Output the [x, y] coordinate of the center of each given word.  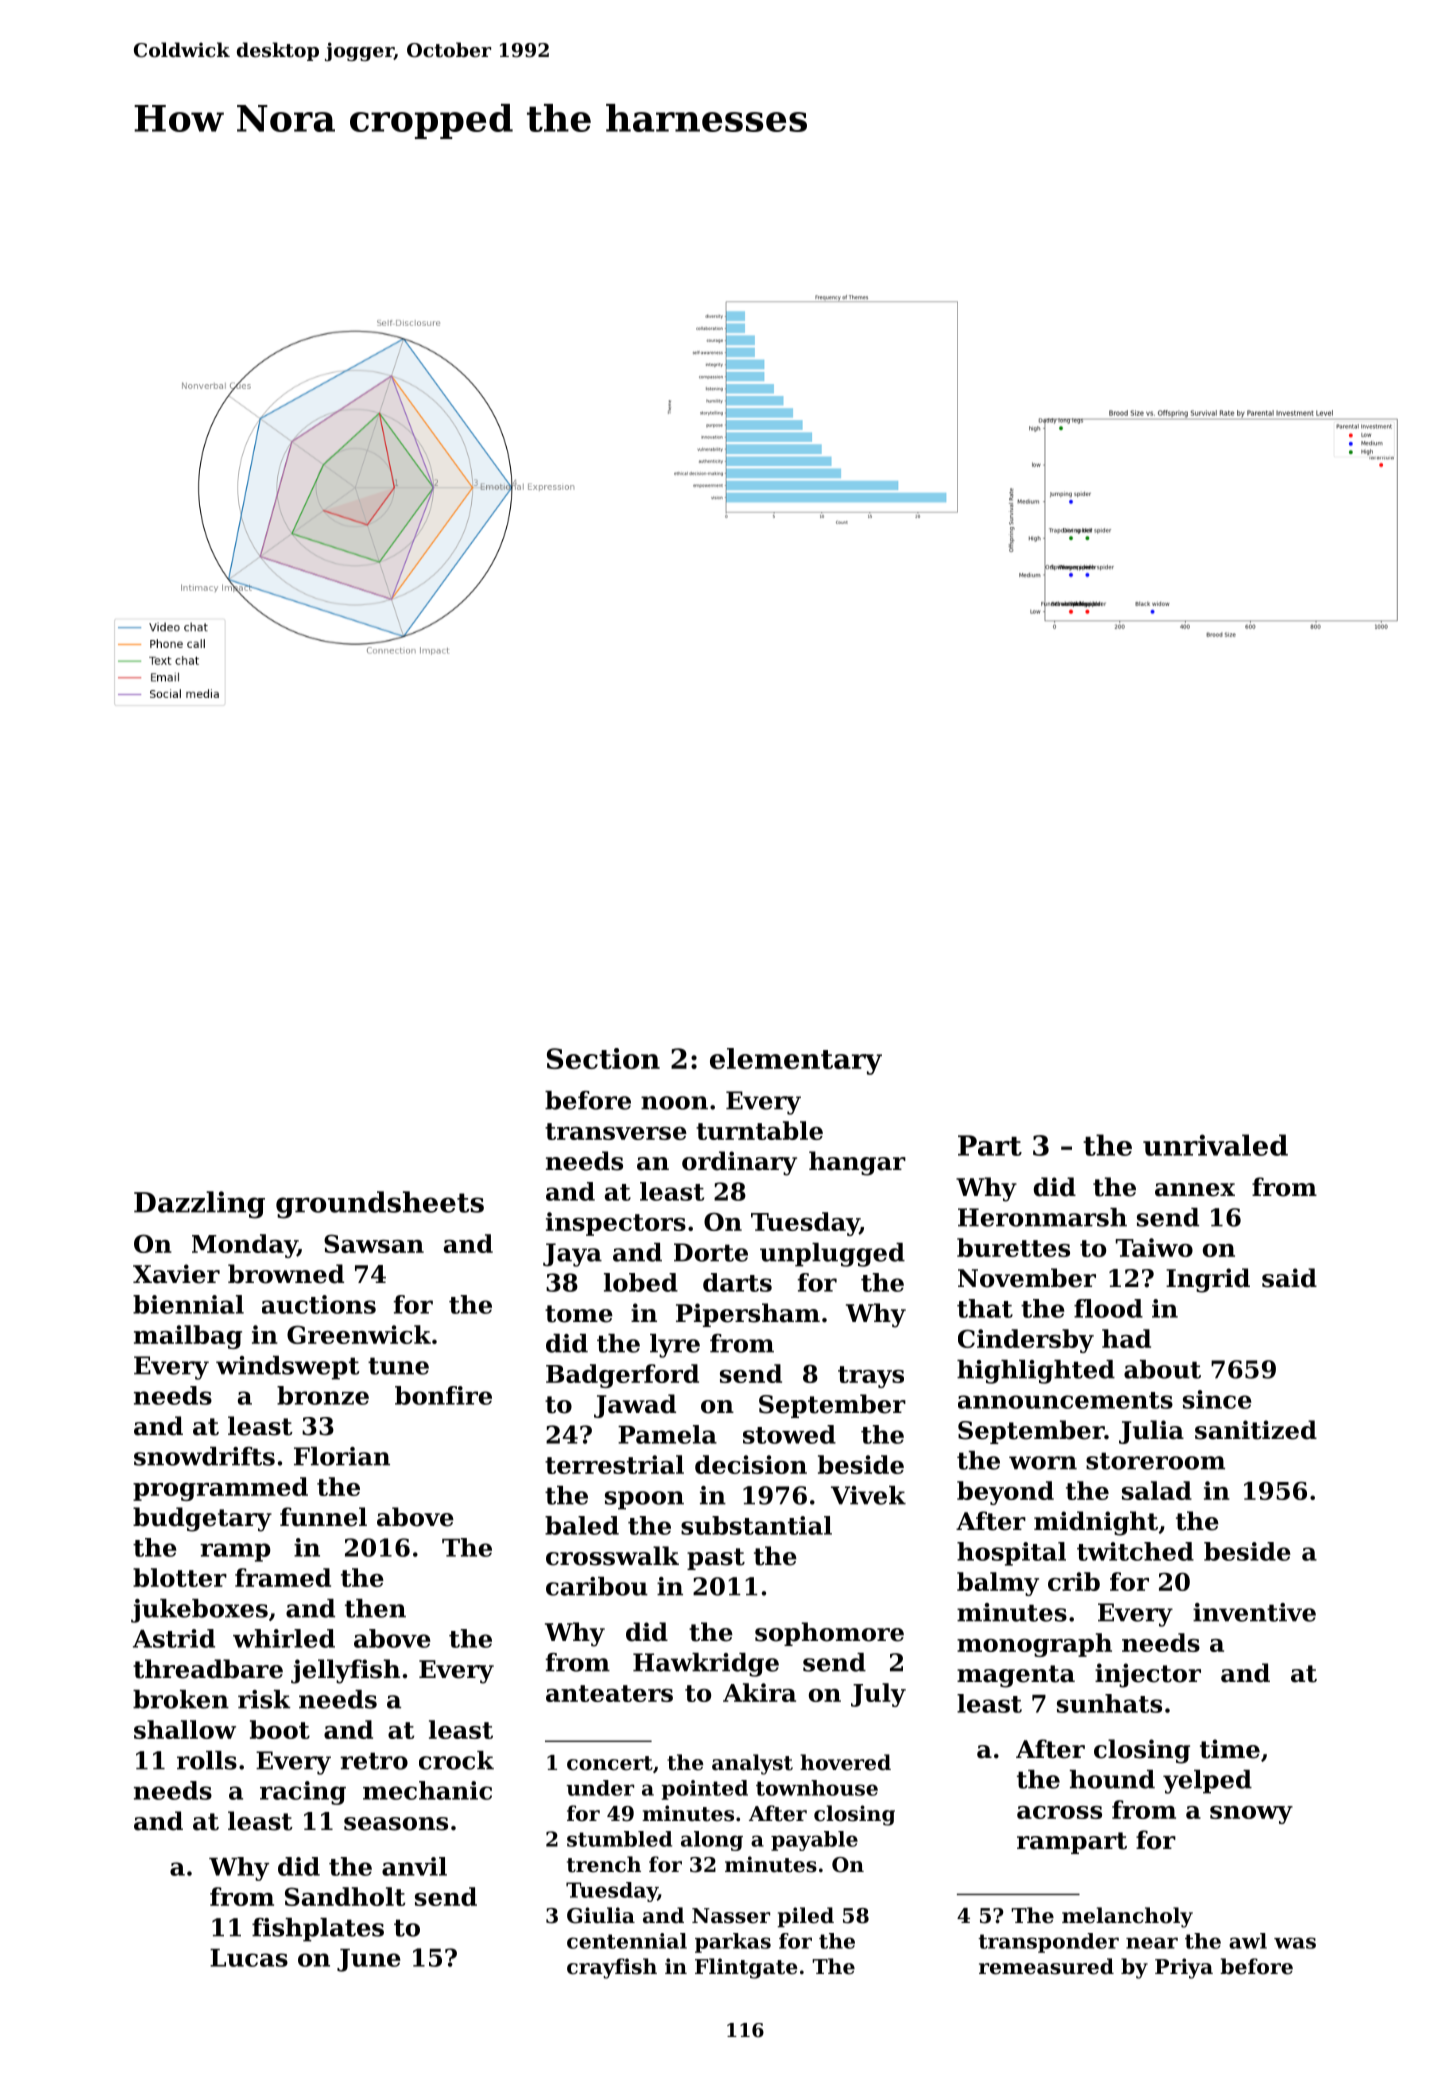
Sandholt [345, 1896]
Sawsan [374, 1243]
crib [1074, 1581]
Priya [1184, 1968]
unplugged [832, 1255]
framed [283, 1577]
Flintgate [746, 1968]
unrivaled [1215, 1145]
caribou [597, 1586]
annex [1195, 1190]
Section [603, 1058]
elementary [796, 1061]
